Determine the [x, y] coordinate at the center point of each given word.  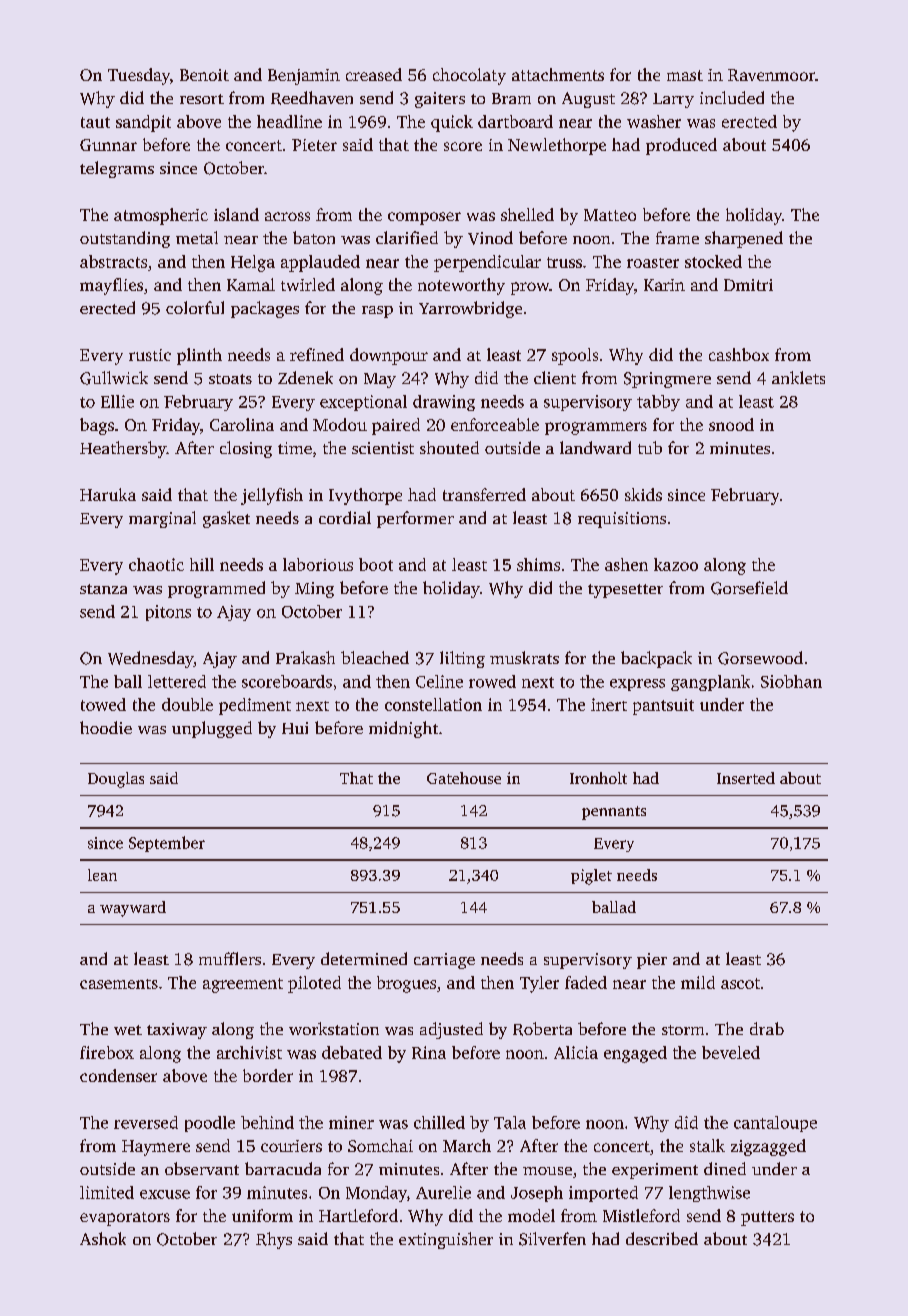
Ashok [103, 1238]
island [236, 214]
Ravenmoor [771, 75]
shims [538, 564]
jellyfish [272, 496]
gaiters [440, 100]
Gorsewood [760, 658]
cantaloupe [775, 1124]
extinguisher [446, 1240]
